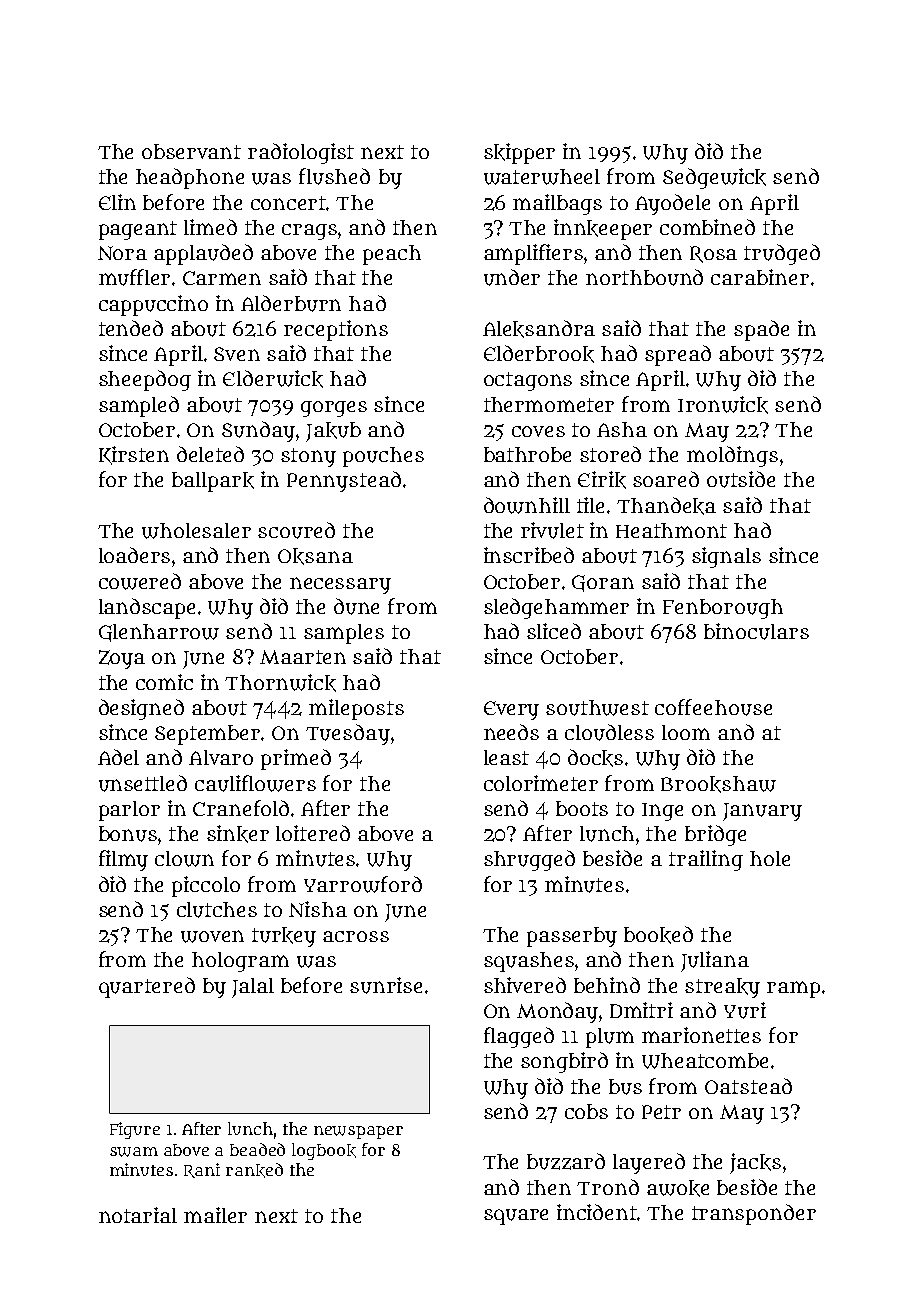 The image size is (924, 1311). Describe the element at coordinates (141, 709) in the screenshot. I see `designed` at that location.
